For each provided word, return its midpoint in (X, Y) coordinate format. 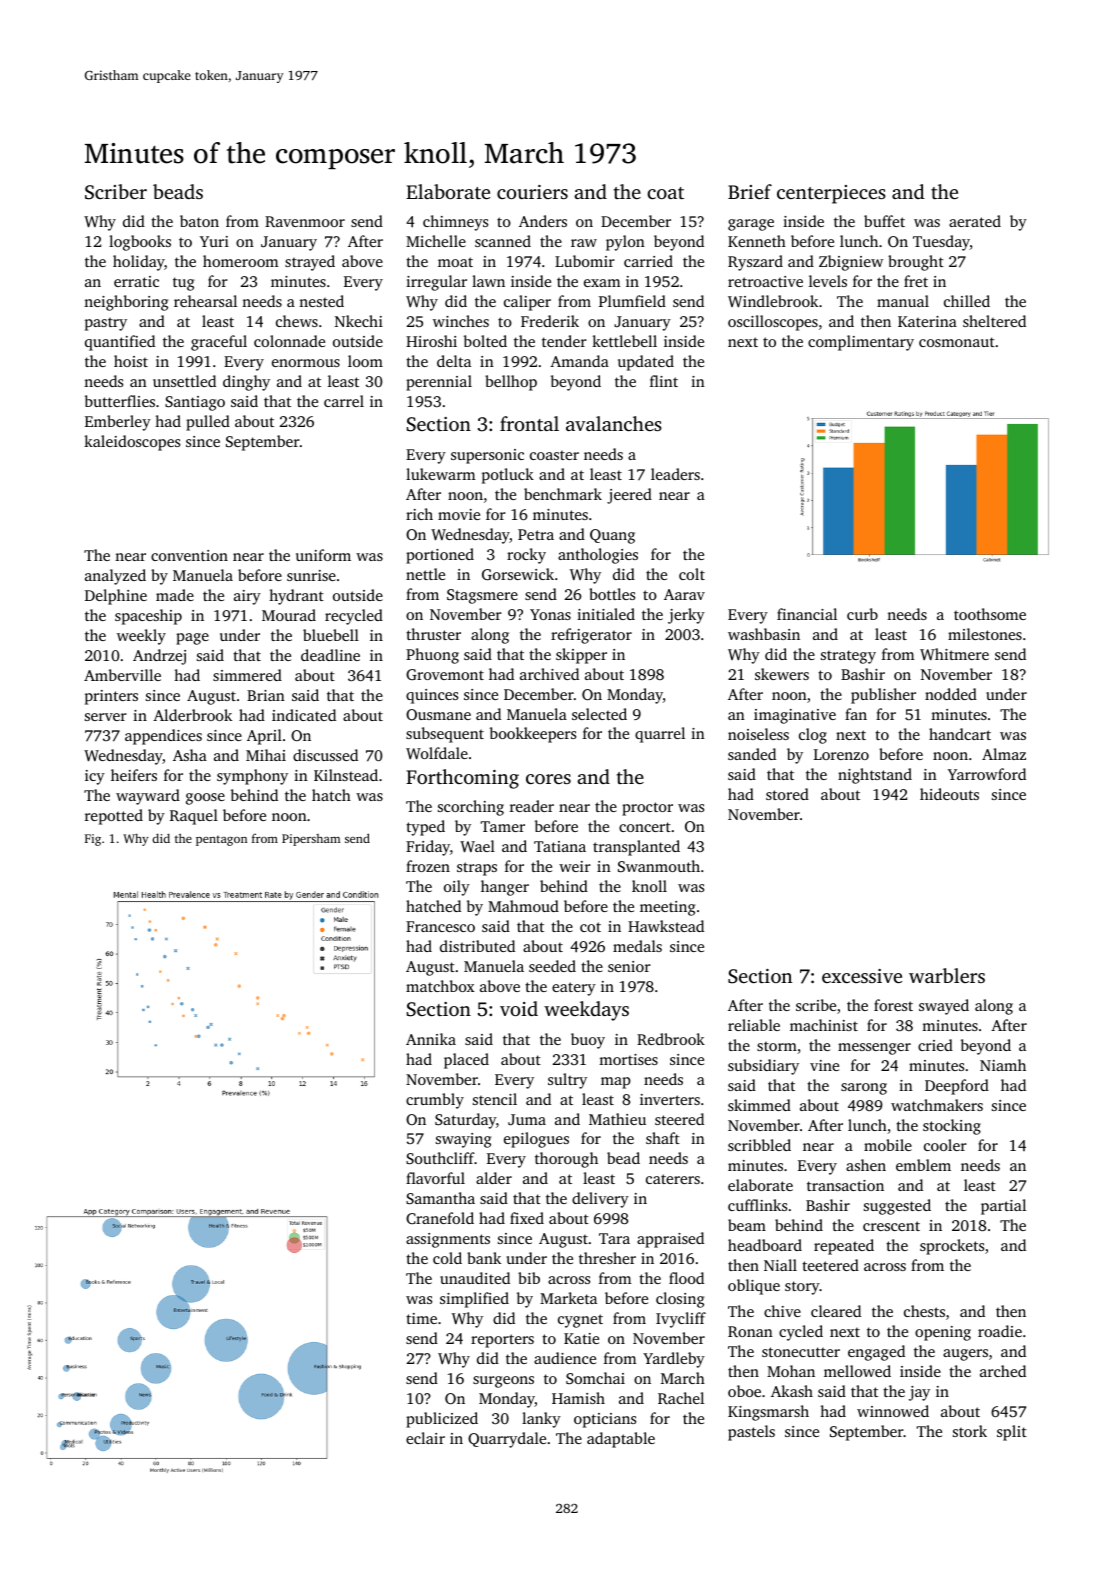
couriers (532, 192)
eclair (425, 1438)
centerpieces (831, 194)
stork (970, 1431)
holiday (139, 263)
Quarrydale (507, 1440)
